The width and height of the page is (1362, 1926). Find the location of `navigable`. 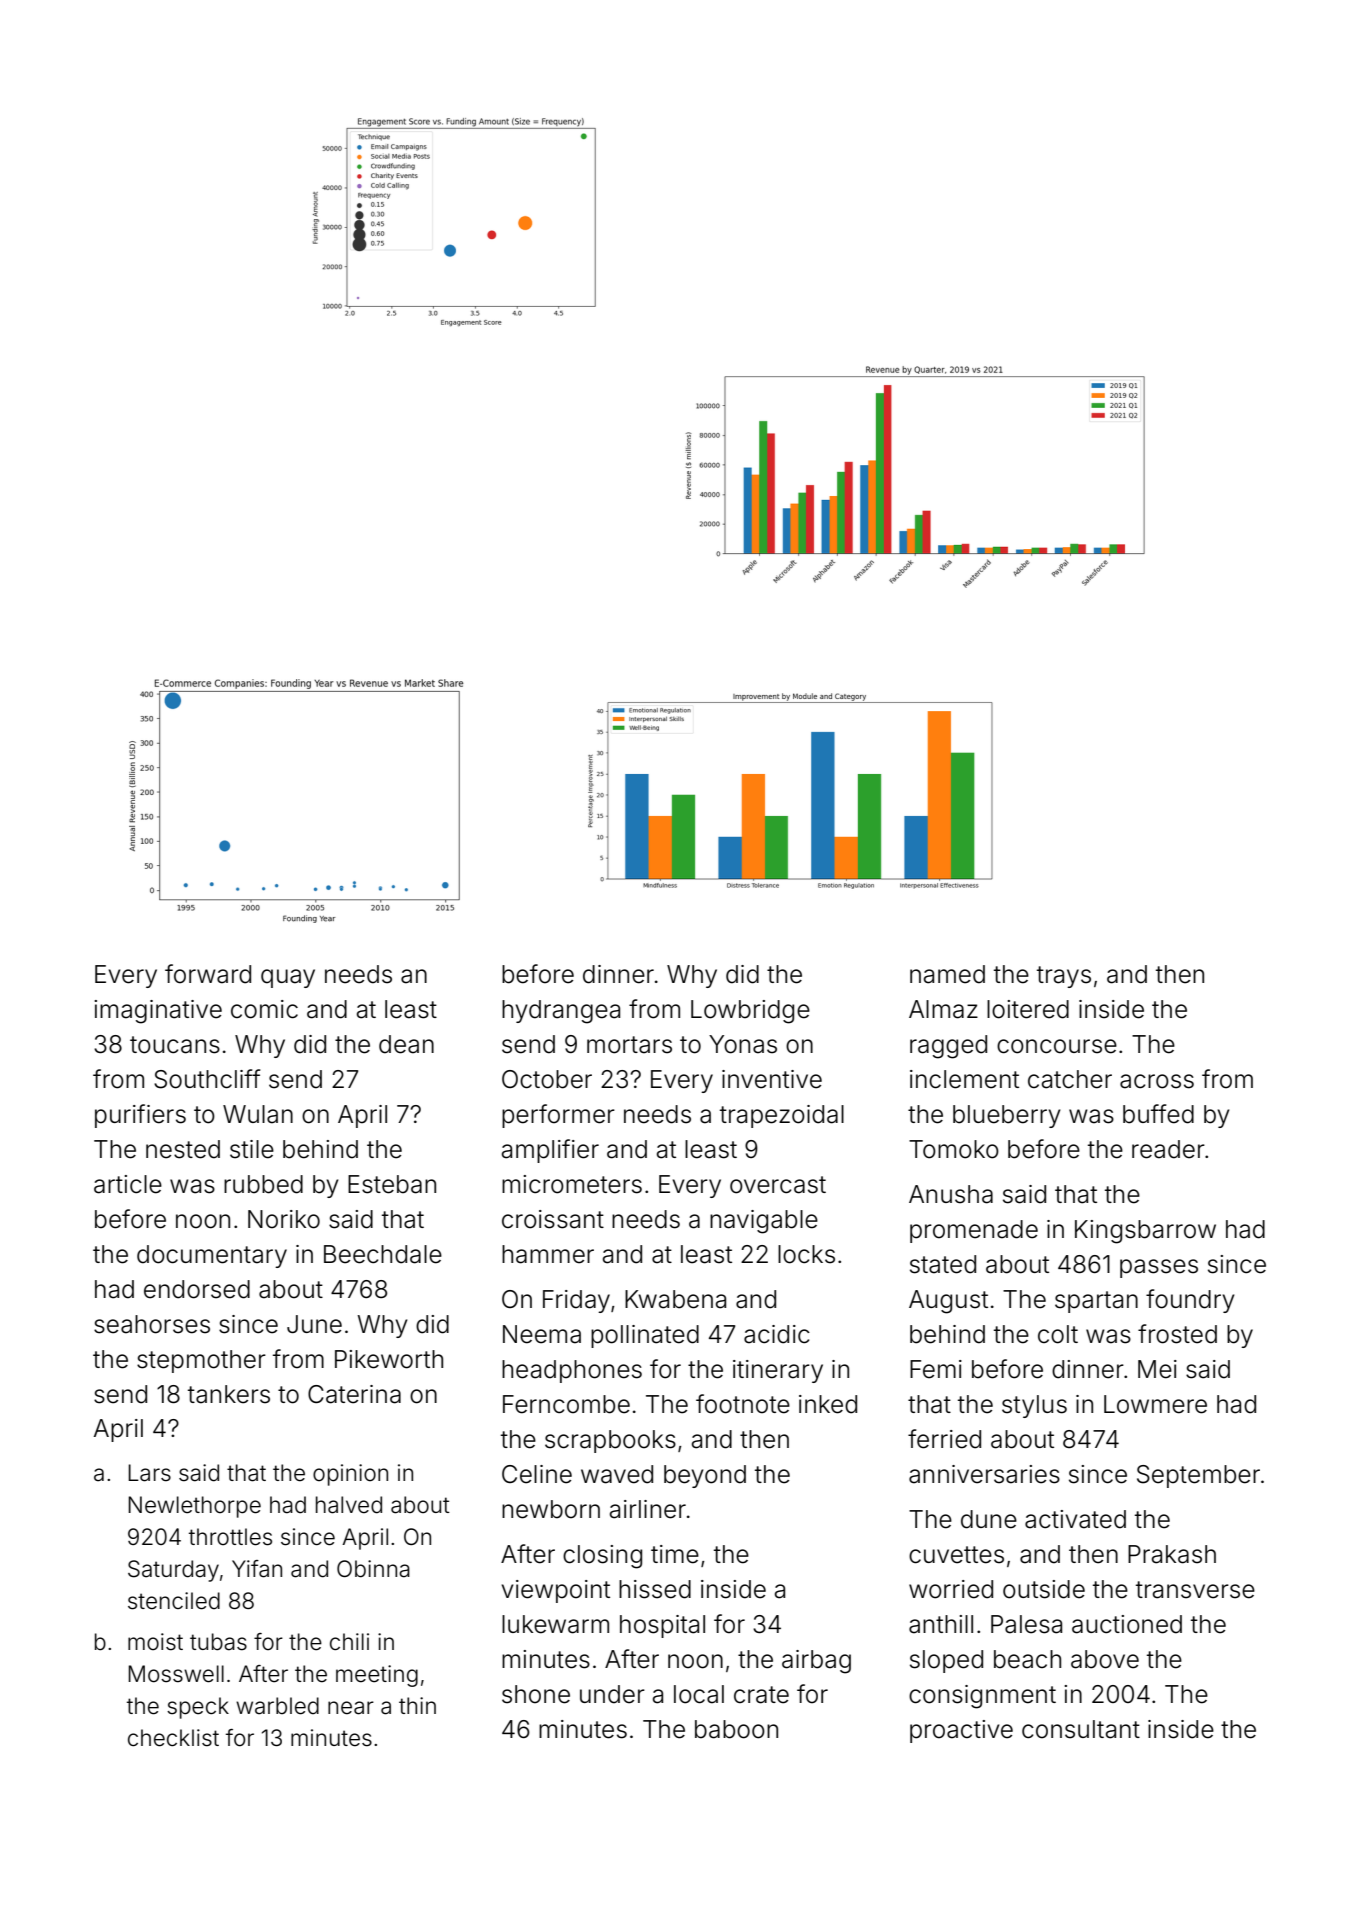

navigable is located at coordinates (764, 1222).
